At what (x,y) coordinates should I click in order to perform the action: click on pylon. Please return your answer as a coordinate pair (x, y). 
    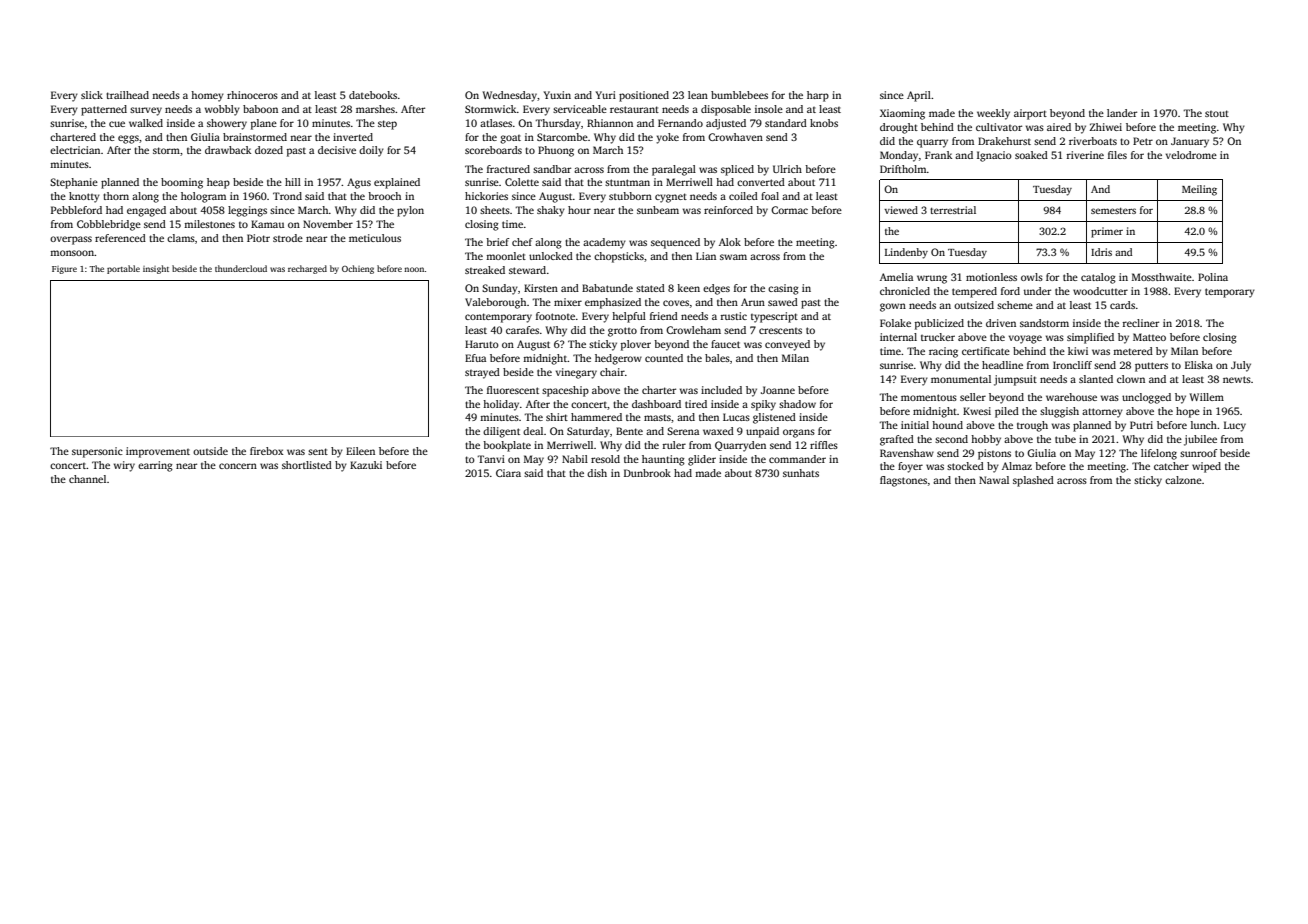
    Looking at the image, I should click on (410, 211).
